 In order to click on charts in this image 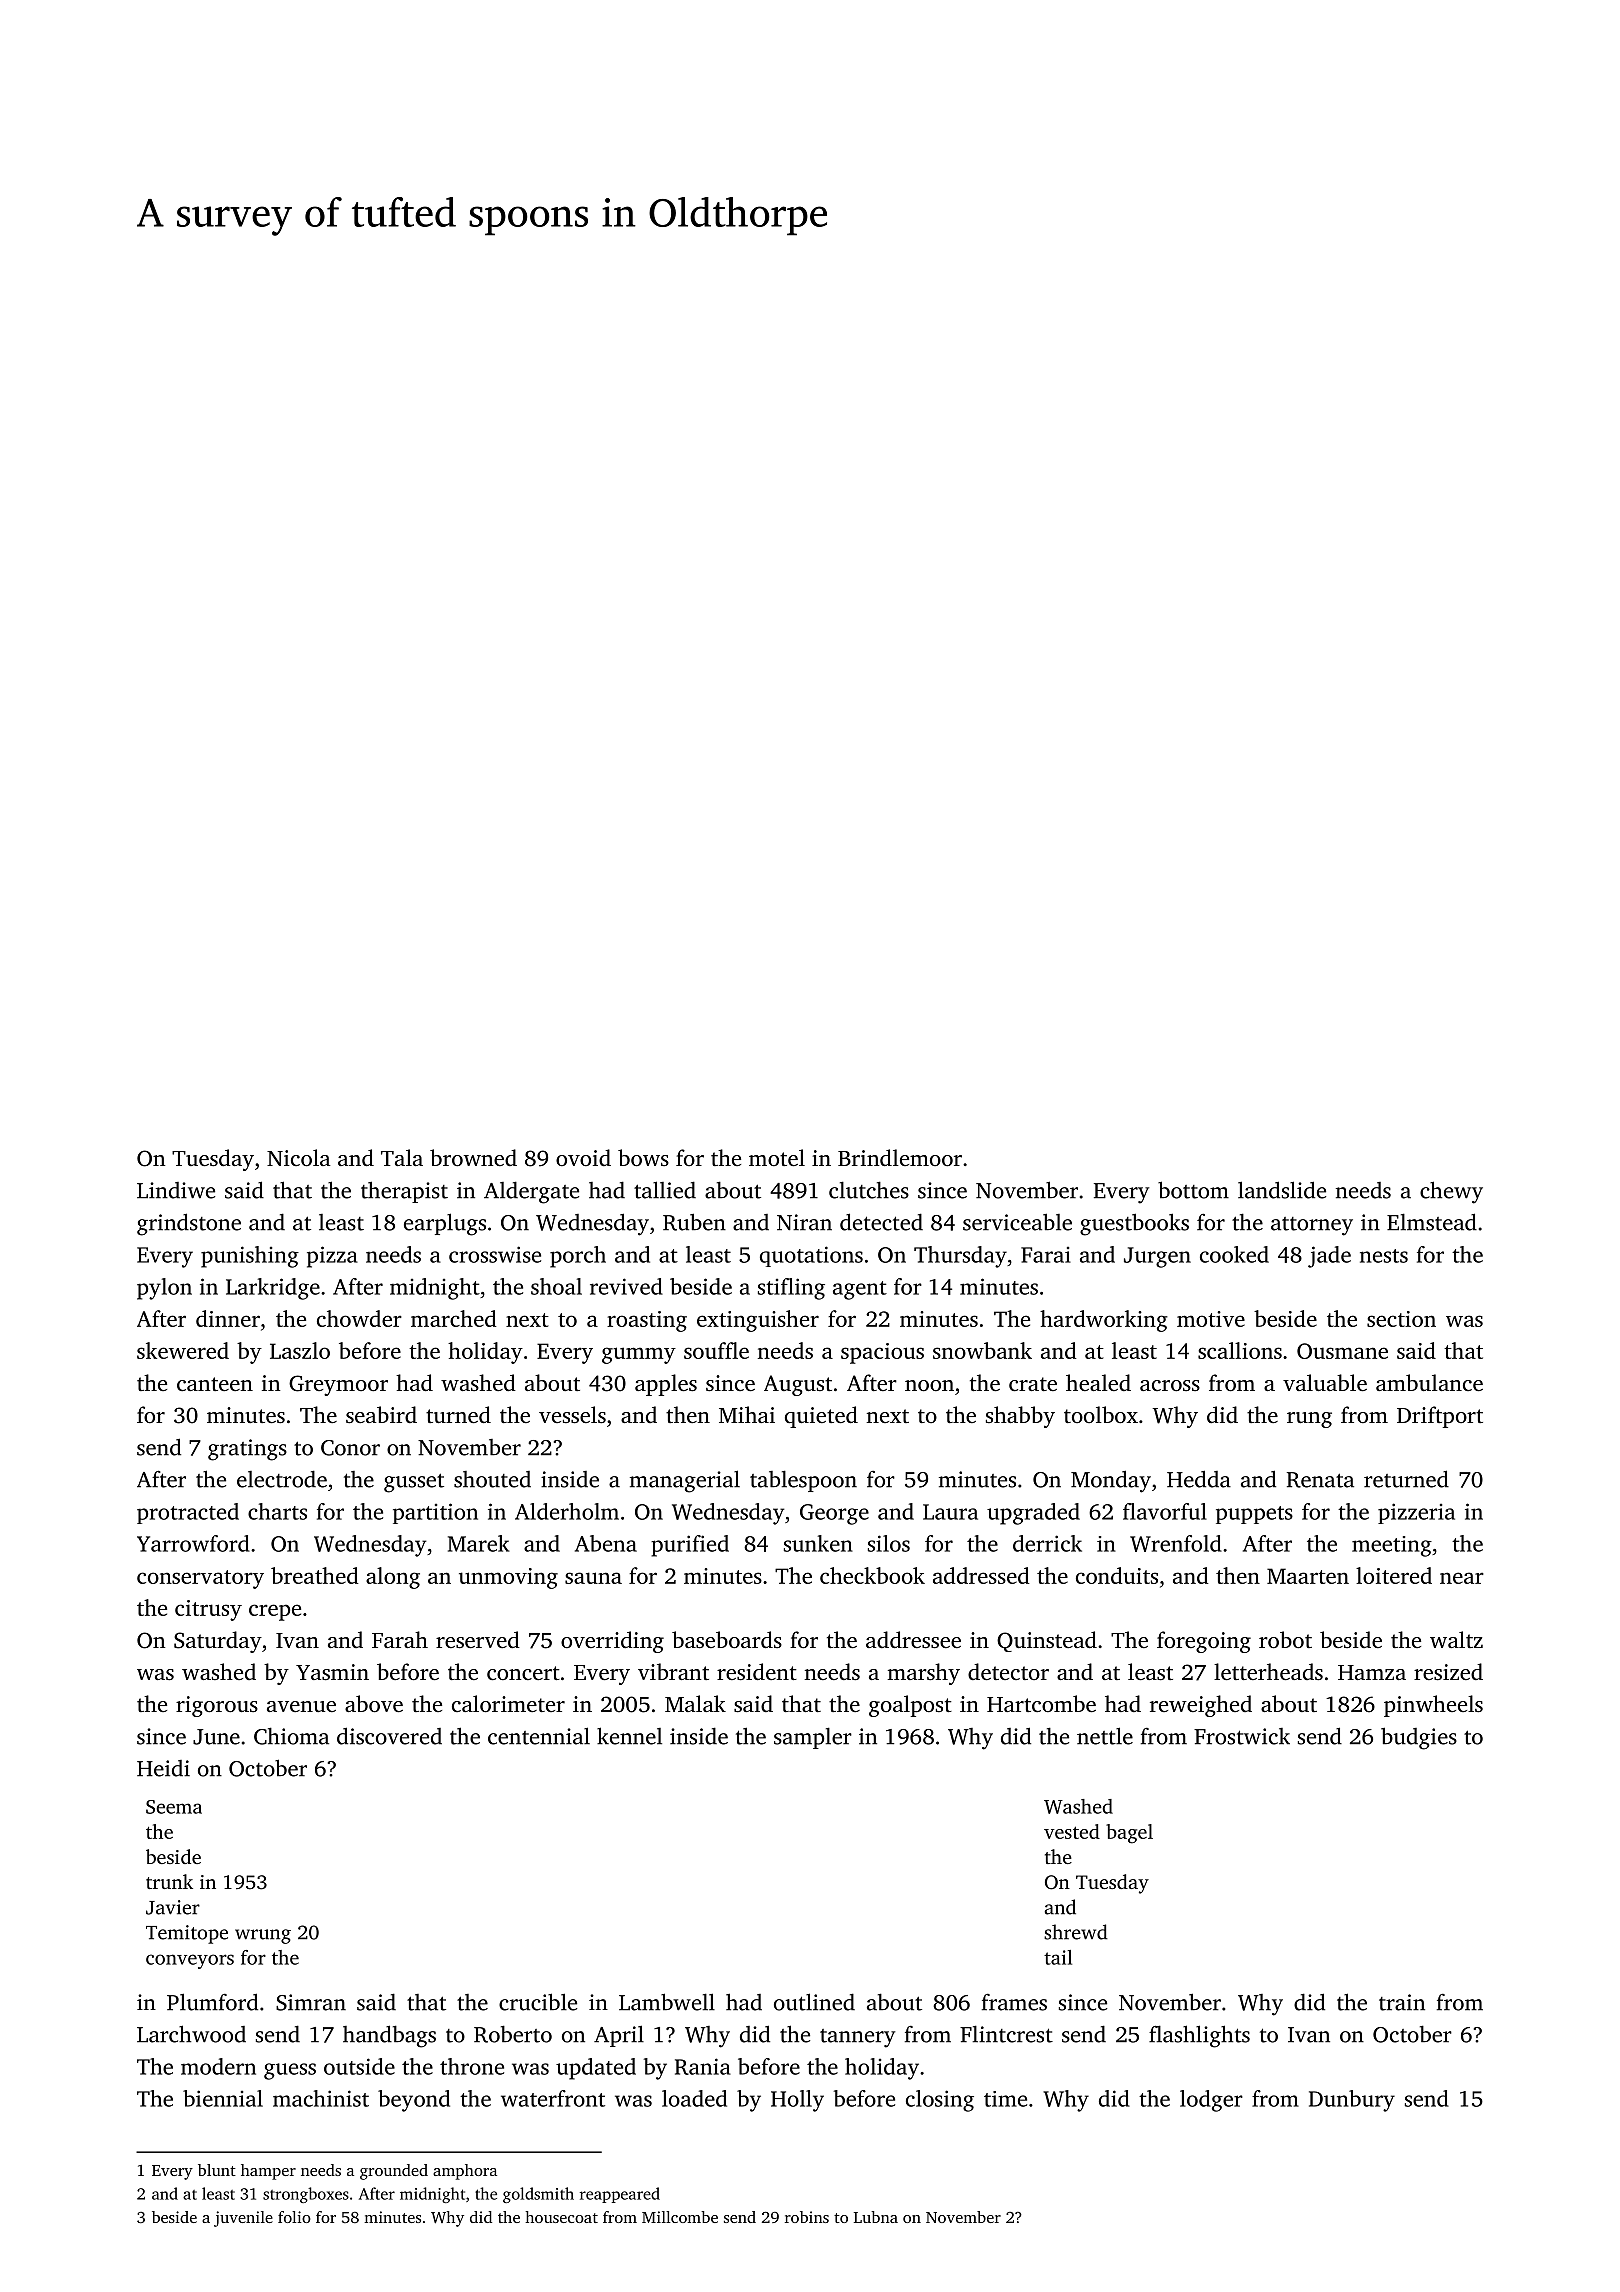, I will do `click(277, 1511)`.
